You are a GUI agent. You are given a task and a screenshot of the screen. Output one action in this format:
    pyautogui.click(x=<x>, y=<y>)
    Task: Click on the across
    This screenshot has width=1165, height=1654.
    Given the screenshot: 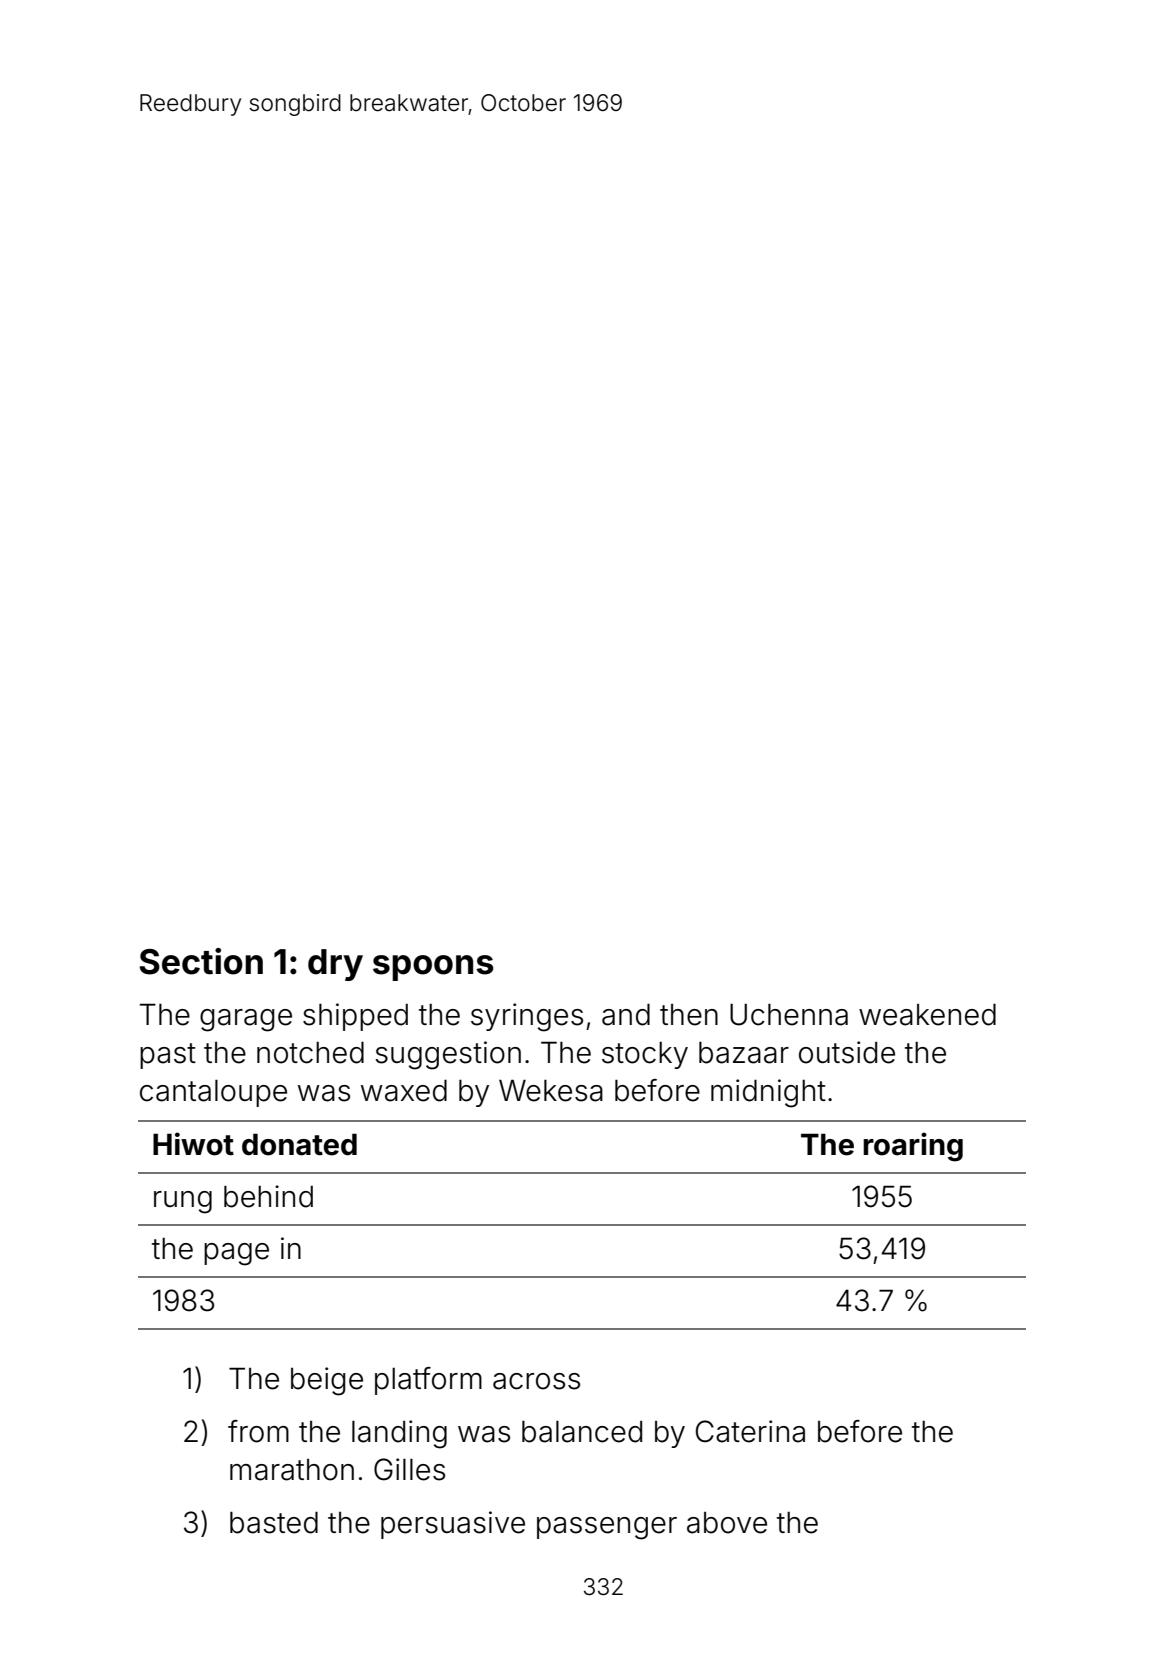 What is the action you would take?
    pyautogui.click(x=536, y=1381)
